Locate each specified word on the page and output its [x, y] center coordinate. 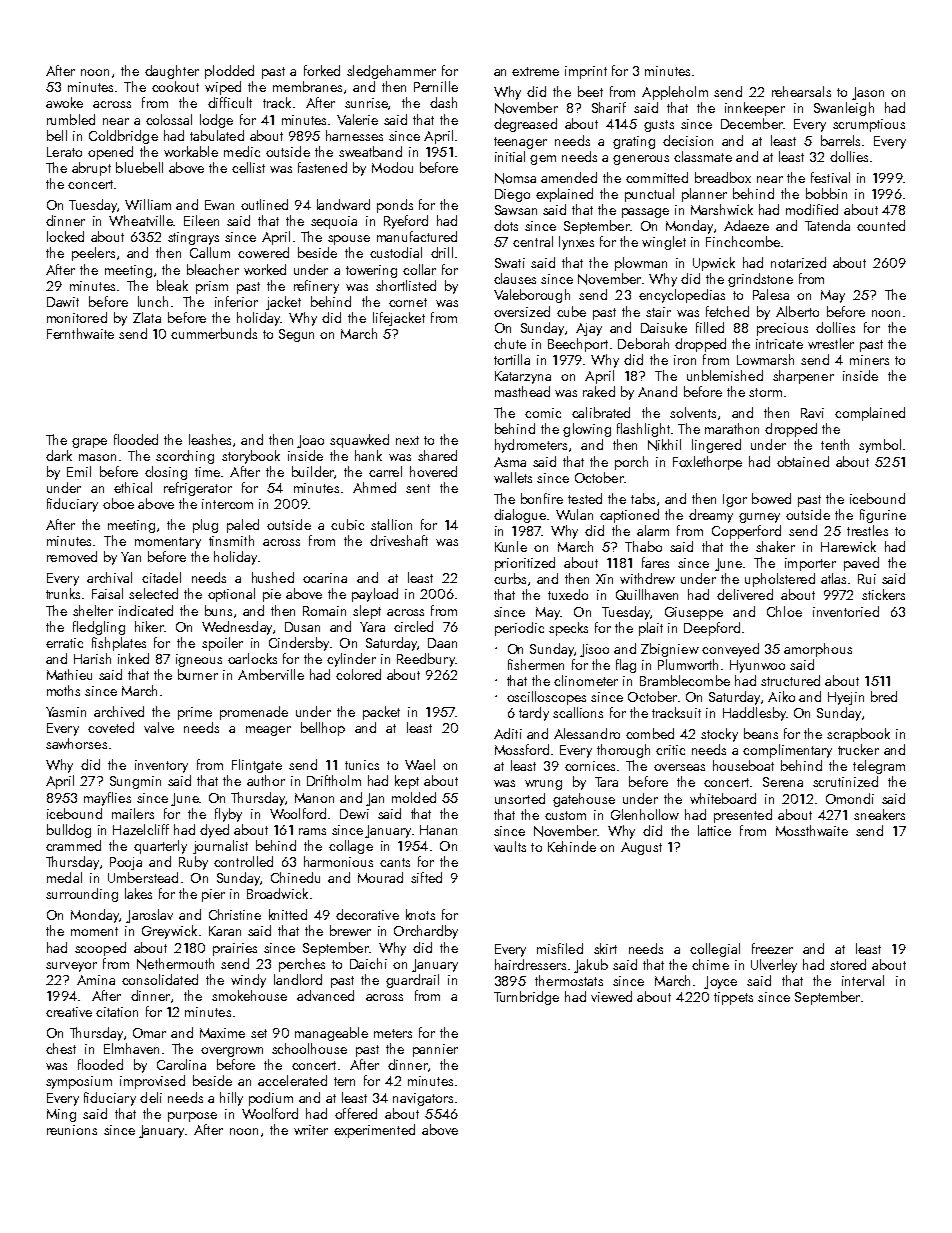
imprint [586, 72]
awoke [64, 102]
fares [655, 562]
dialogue [520, 516]
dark [59, 455]
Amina [96, 980]
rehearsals [801, 91]
